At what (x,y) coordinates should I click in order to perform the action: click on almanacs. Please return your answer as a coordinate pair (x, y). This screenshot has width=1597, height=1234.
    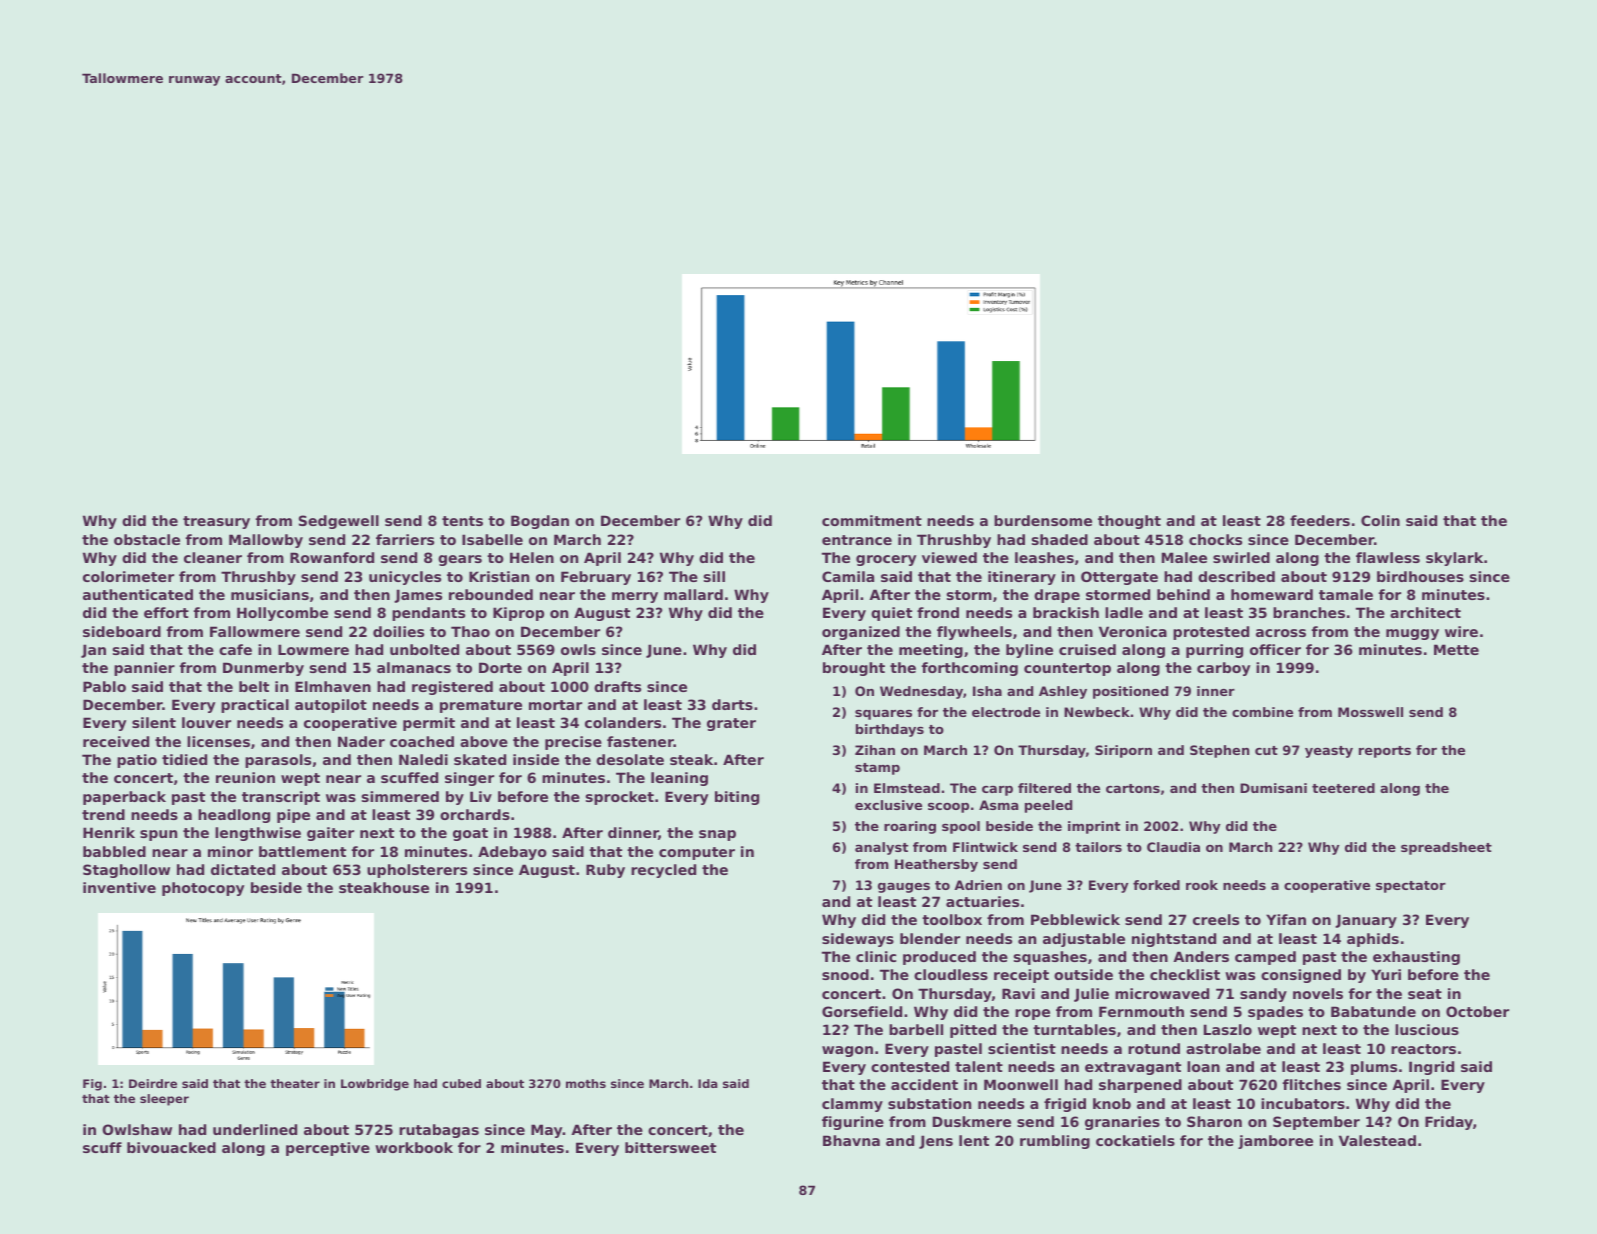
    Looking at the image, I should click on (414, 667).
